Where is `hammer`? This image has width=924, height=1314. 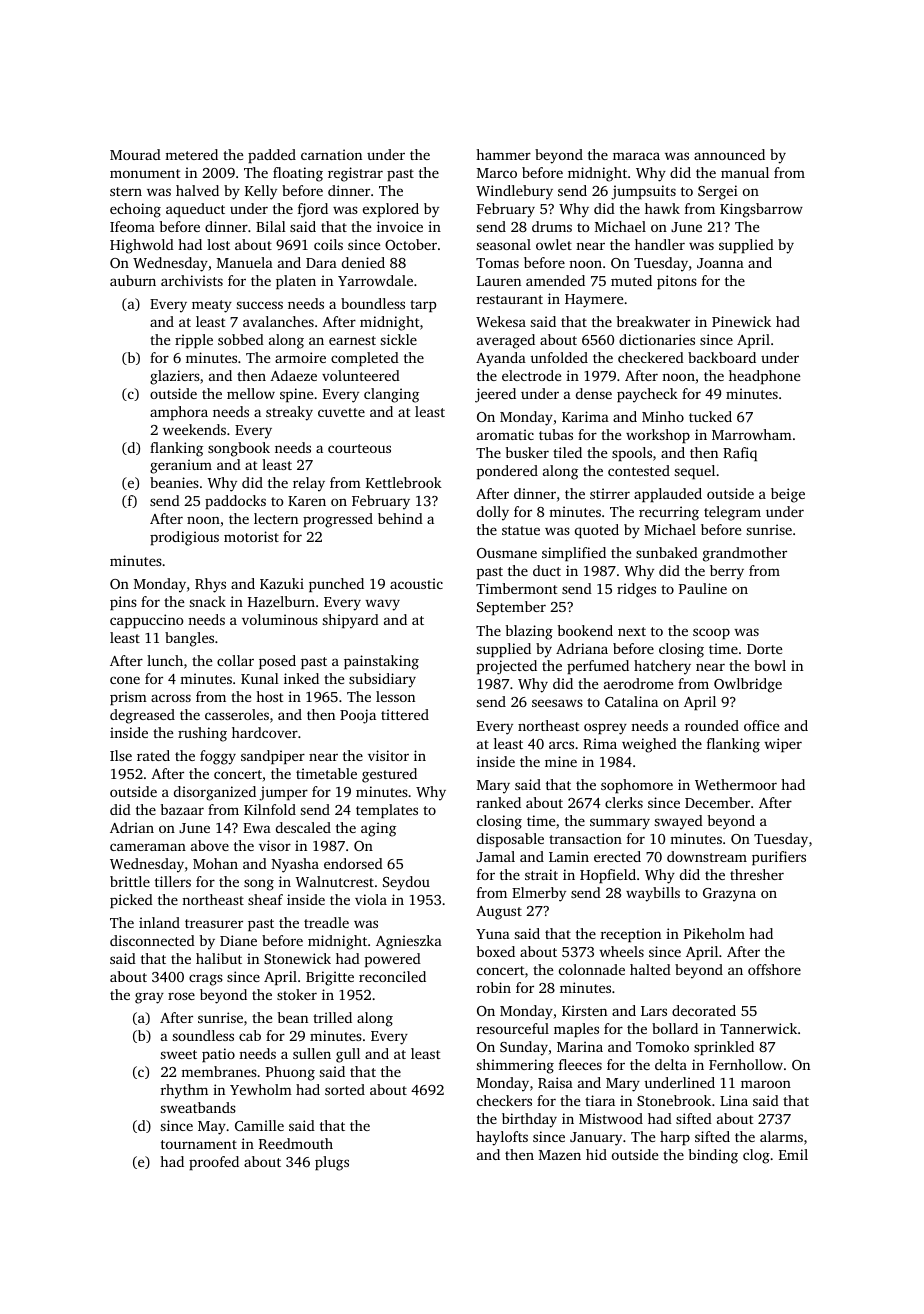 hammer is located at coordinates (503, 154).
